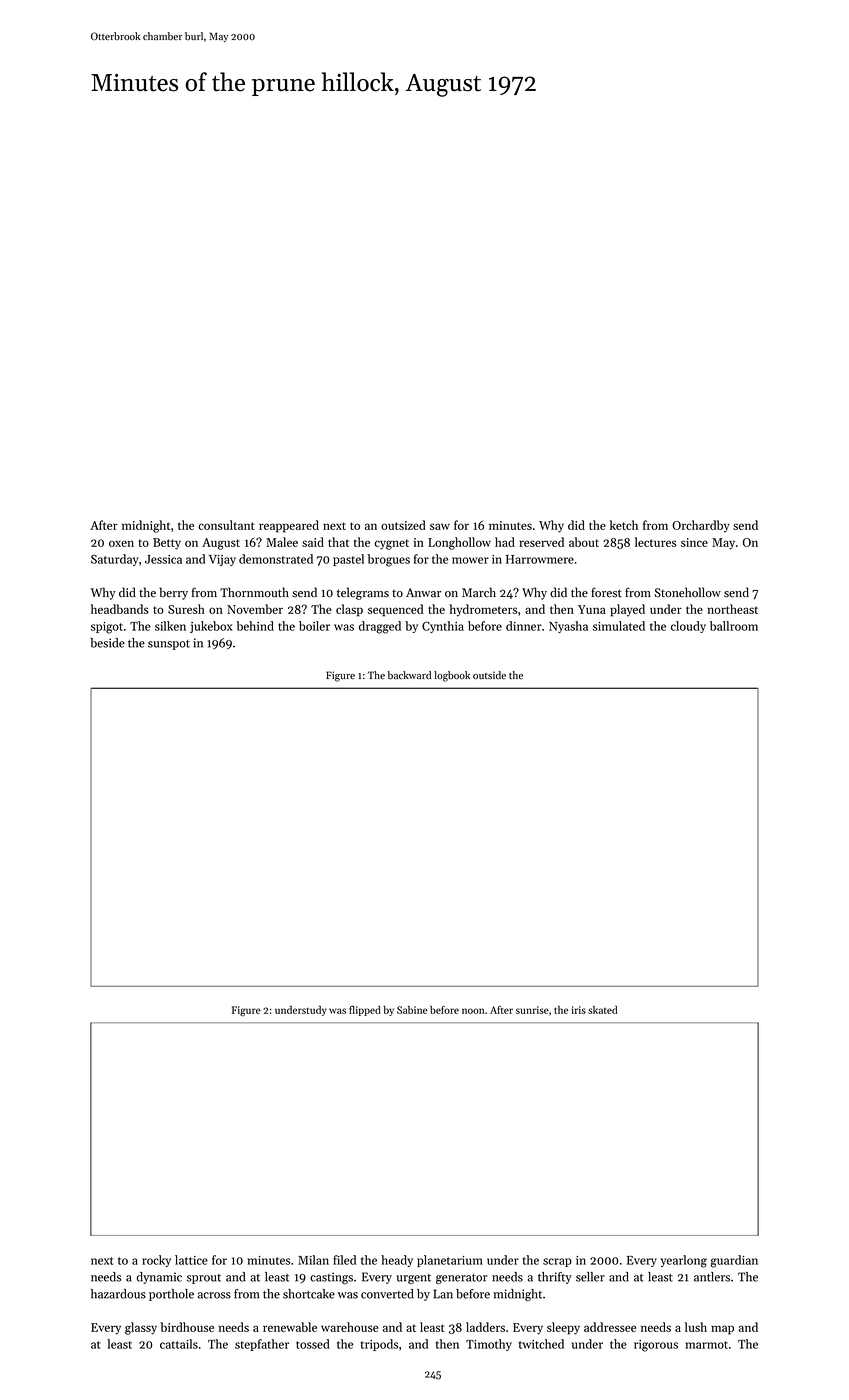 This image has width=849, height=1400. Describe the element at coordinates (452, 676) in the image. I see `logbook` at that location.
